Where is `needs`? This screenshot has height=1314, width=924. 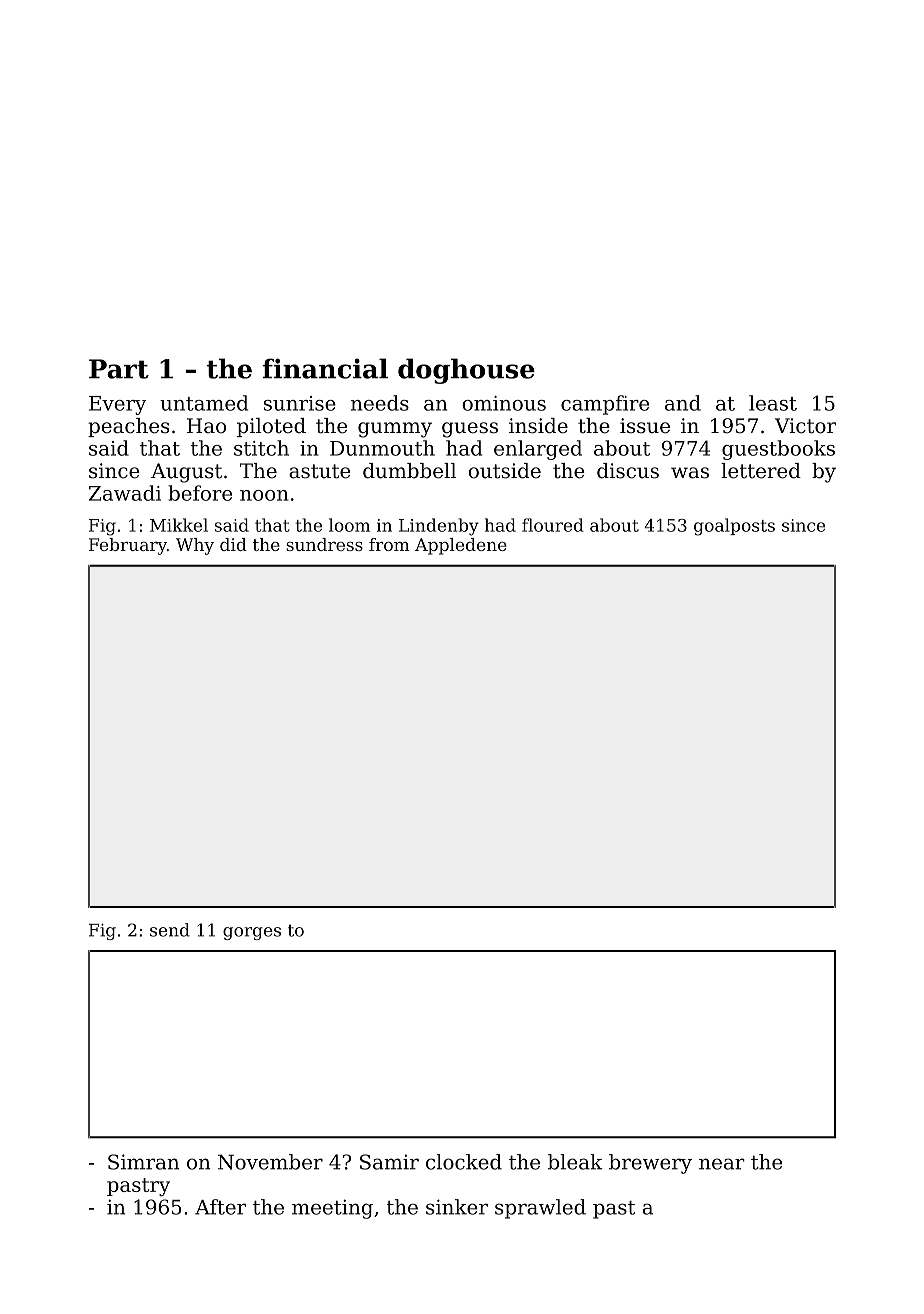 needs is located at coordinates (380, 403).
